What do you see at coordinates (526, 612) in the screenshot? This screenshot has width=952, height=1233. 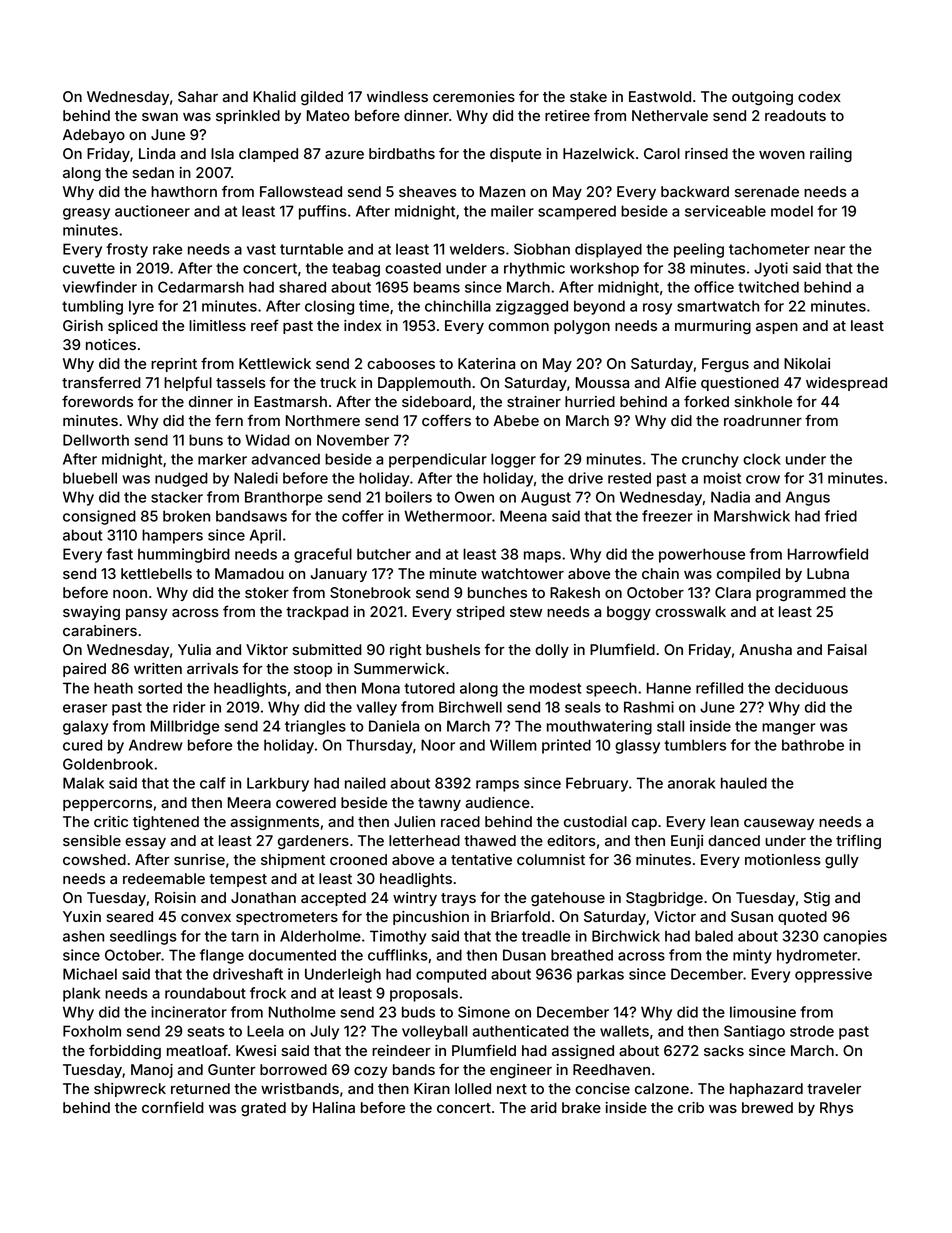 I see `stew` at bounding box center [526, 612].
